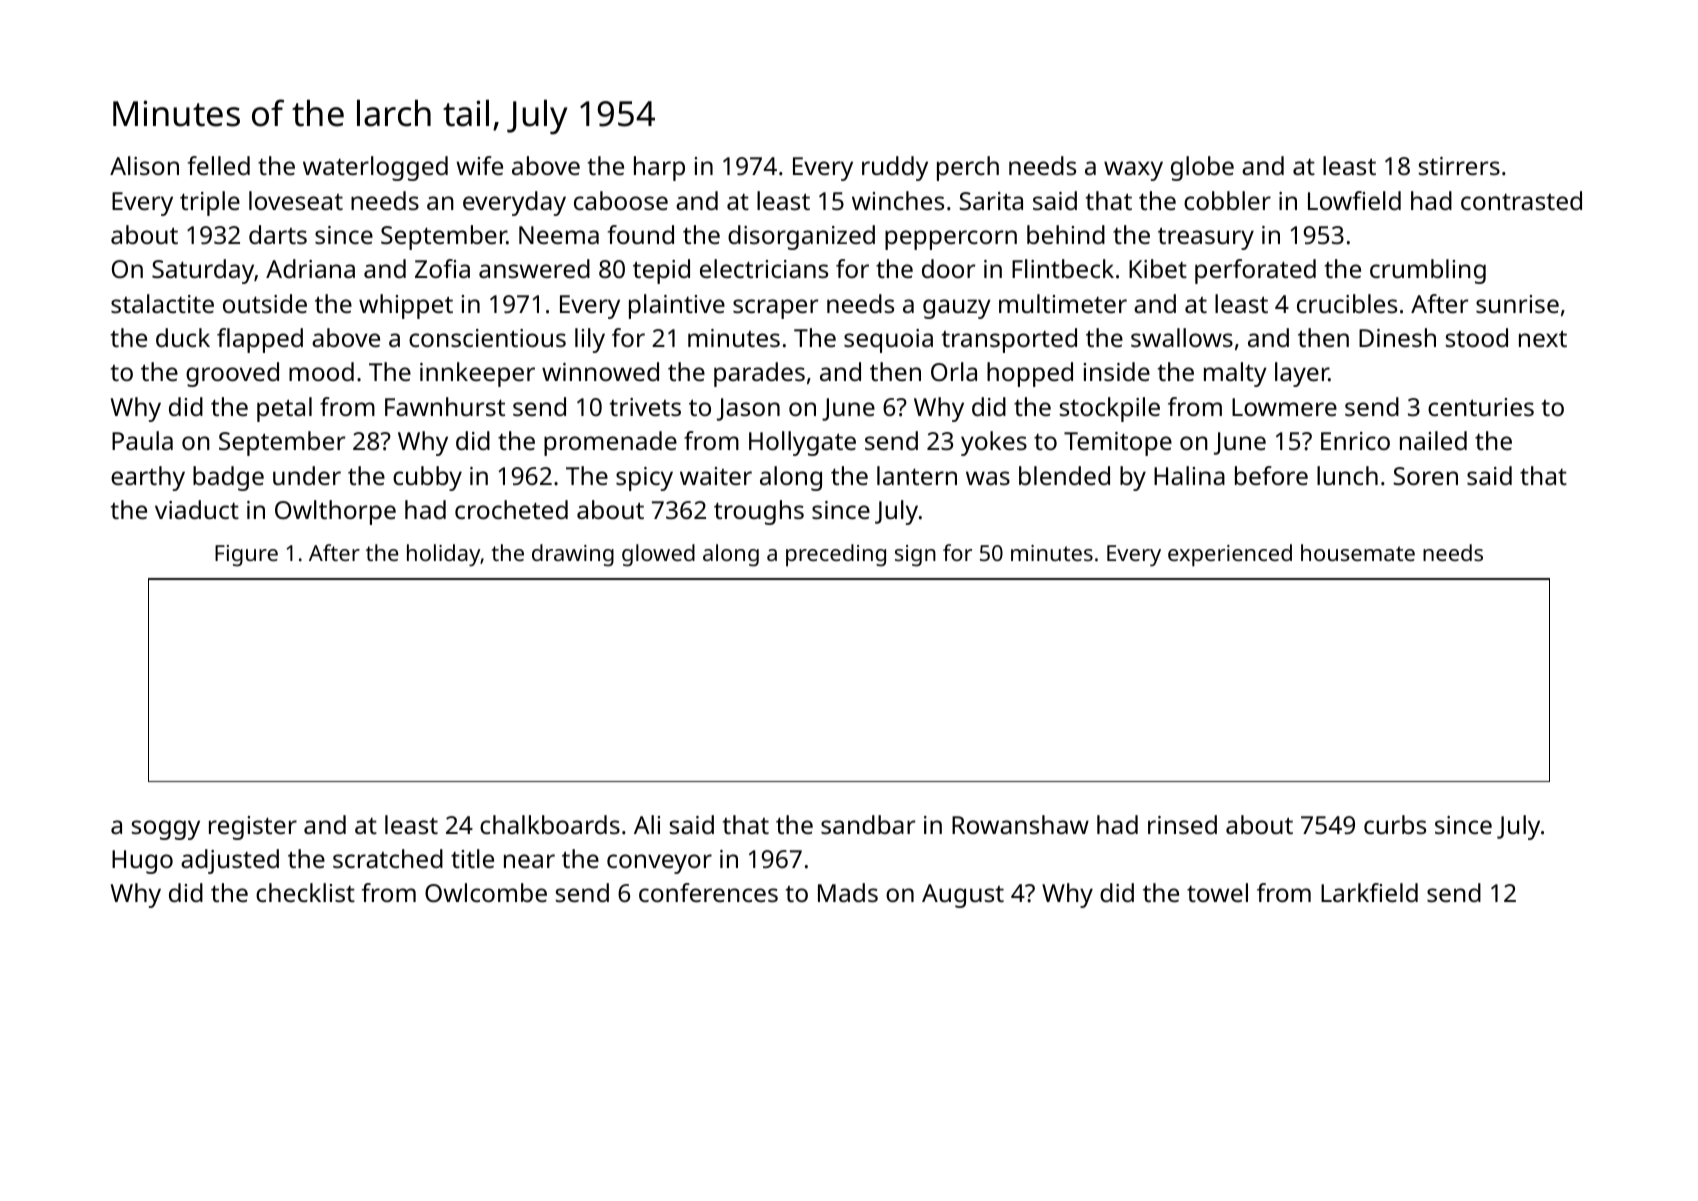 Image resolution: width=1698 pixels, height=1201 pixels. What do you see at coordinates (550, 824) in the image?
I see `chalkboards` at bounding box center [550, 824].
